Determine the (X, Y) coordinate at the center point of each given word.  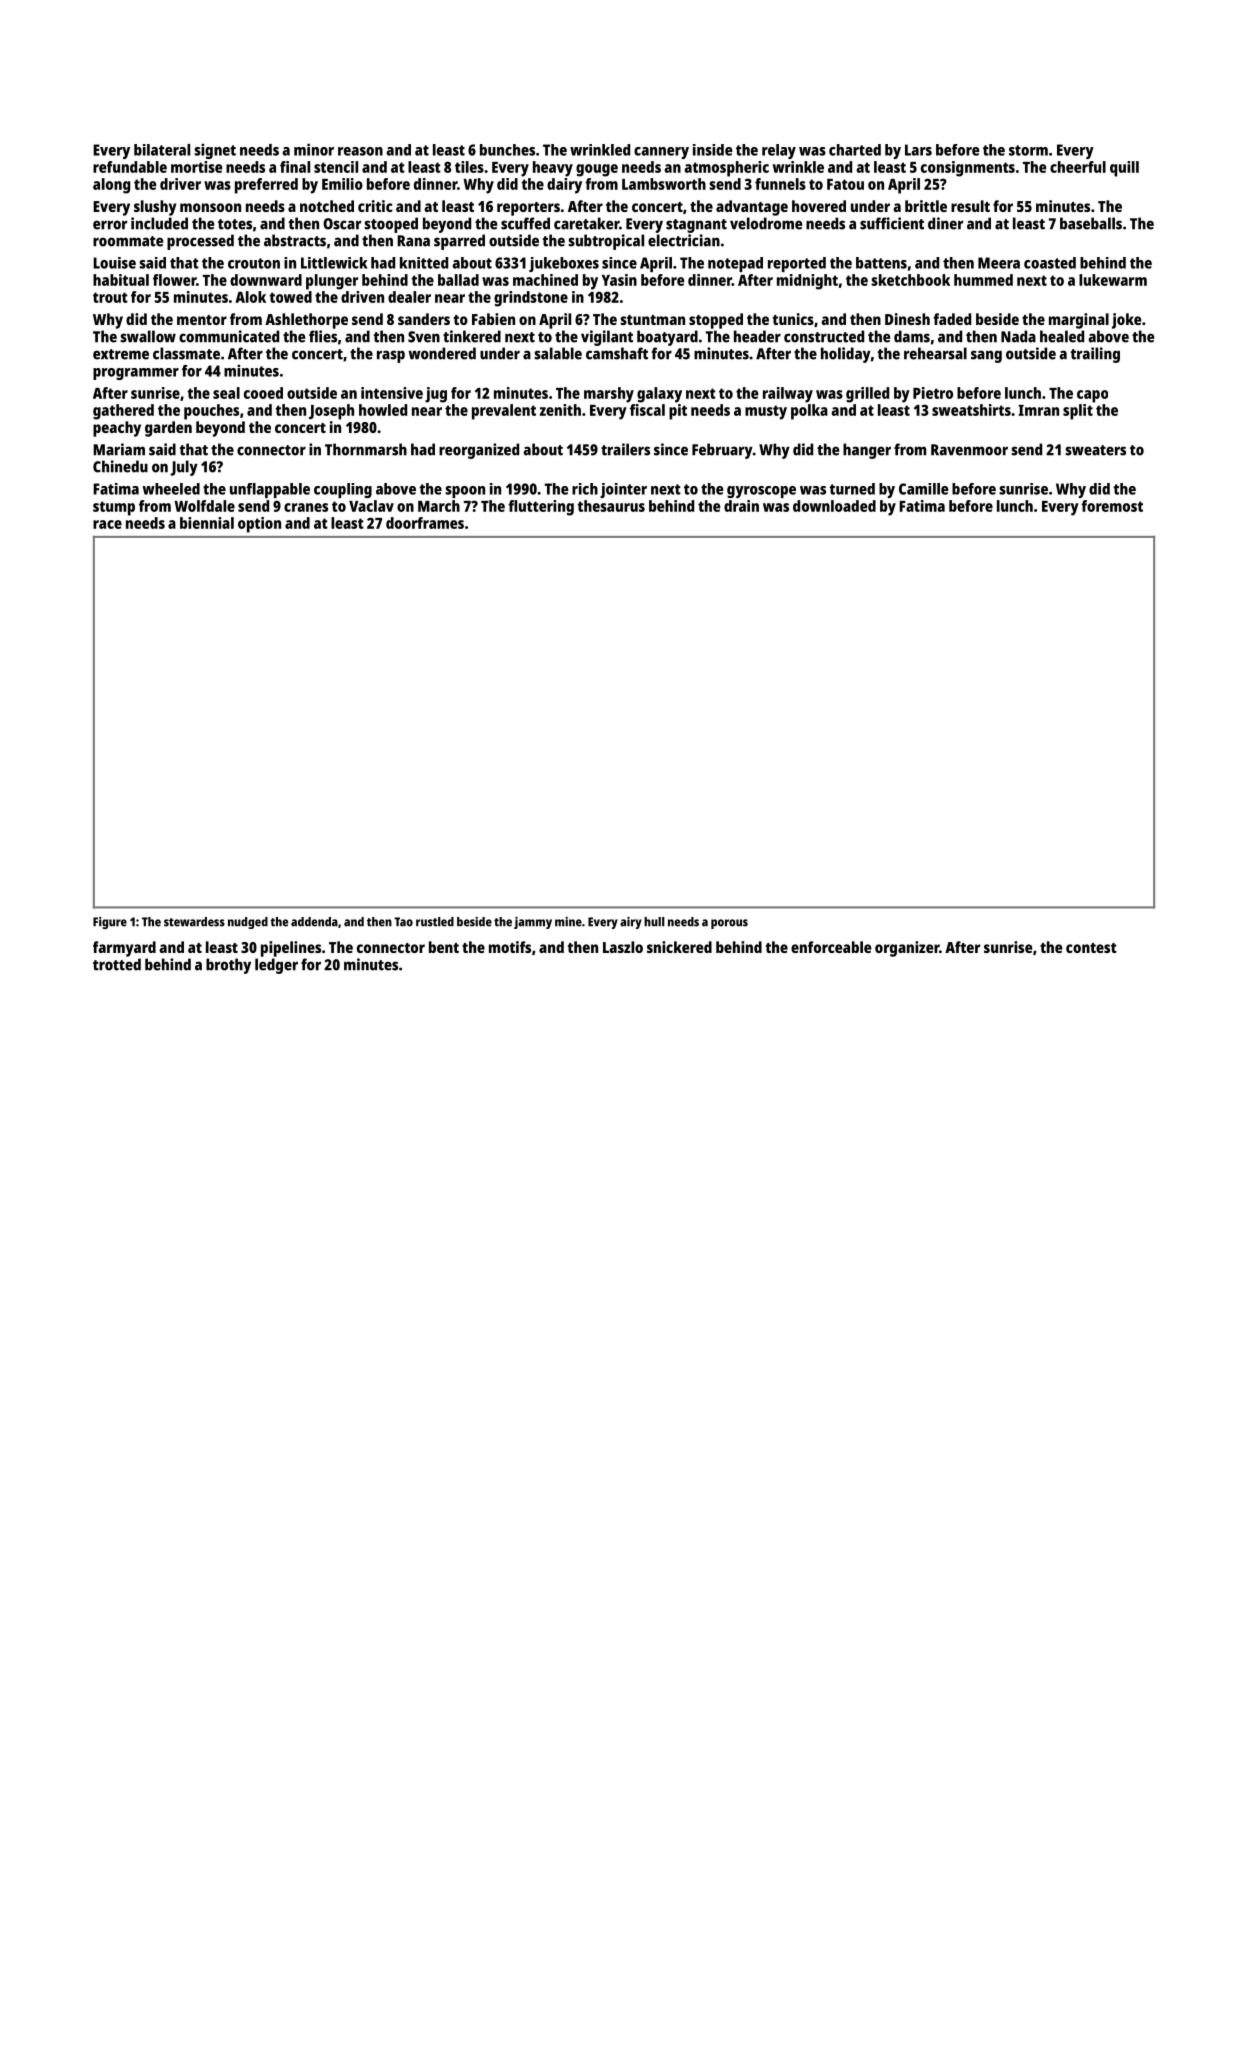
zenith (560, 410)
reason (360, 151)
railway (788, 395)
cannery (661, 153)
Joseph (331, 412)
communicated (229, 336)
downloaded (834, 506)
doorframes (425, 523)
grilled (867, 395)
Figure (110, 923)
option (259, 525)
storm (1028, 150)
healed (1062, 336)
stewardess (194, 922)
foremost (1112, 506)
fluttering (541, 508)
